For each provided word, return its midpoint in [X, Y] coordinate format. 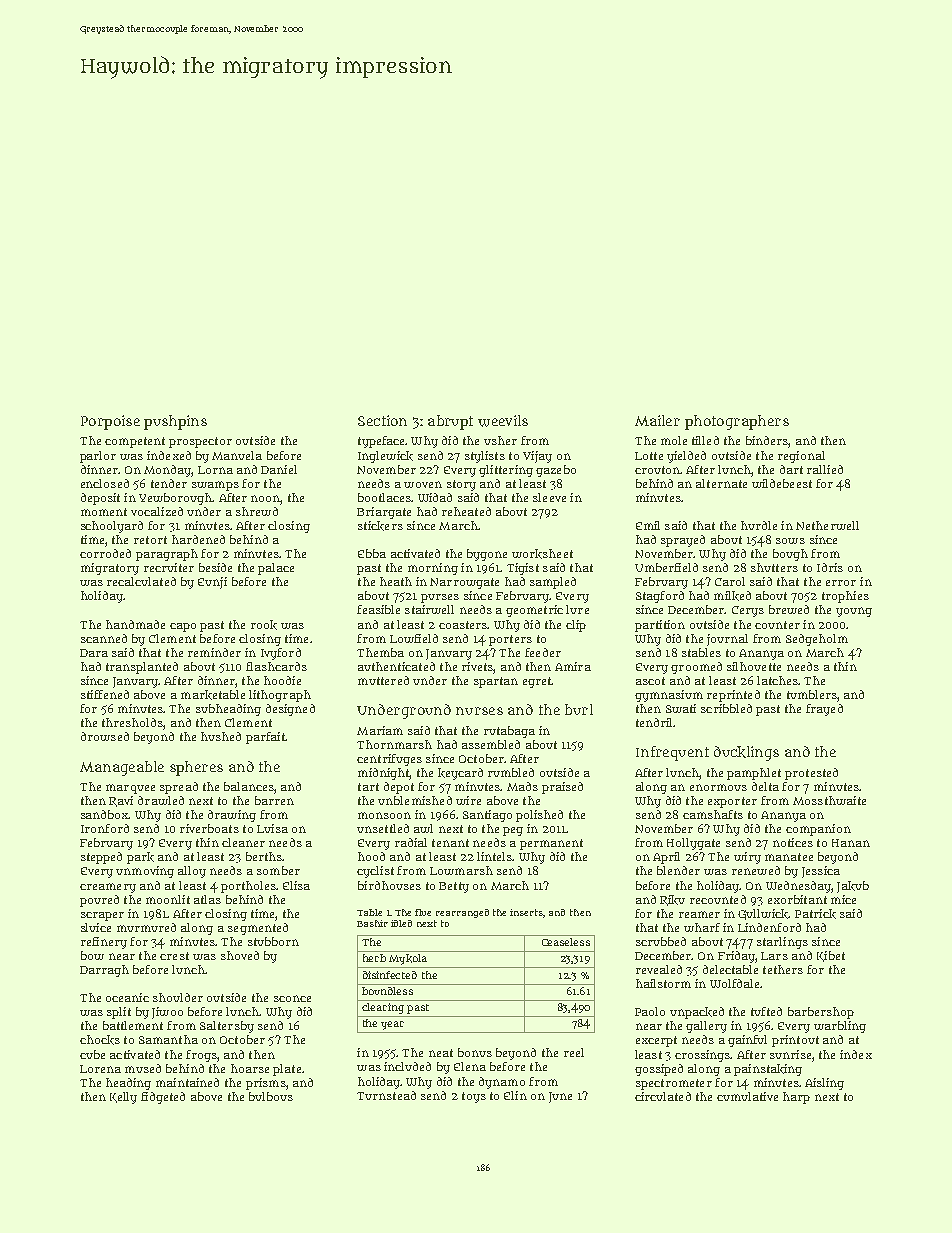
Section [382, 420]
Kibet [831, 956]
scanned [104, 638]
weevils [503, 421]
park [140, 858]
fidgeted [163, 1098]
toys [474, 1097]
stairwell [429, 609]
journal [727, 640]
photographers [737, 422]
